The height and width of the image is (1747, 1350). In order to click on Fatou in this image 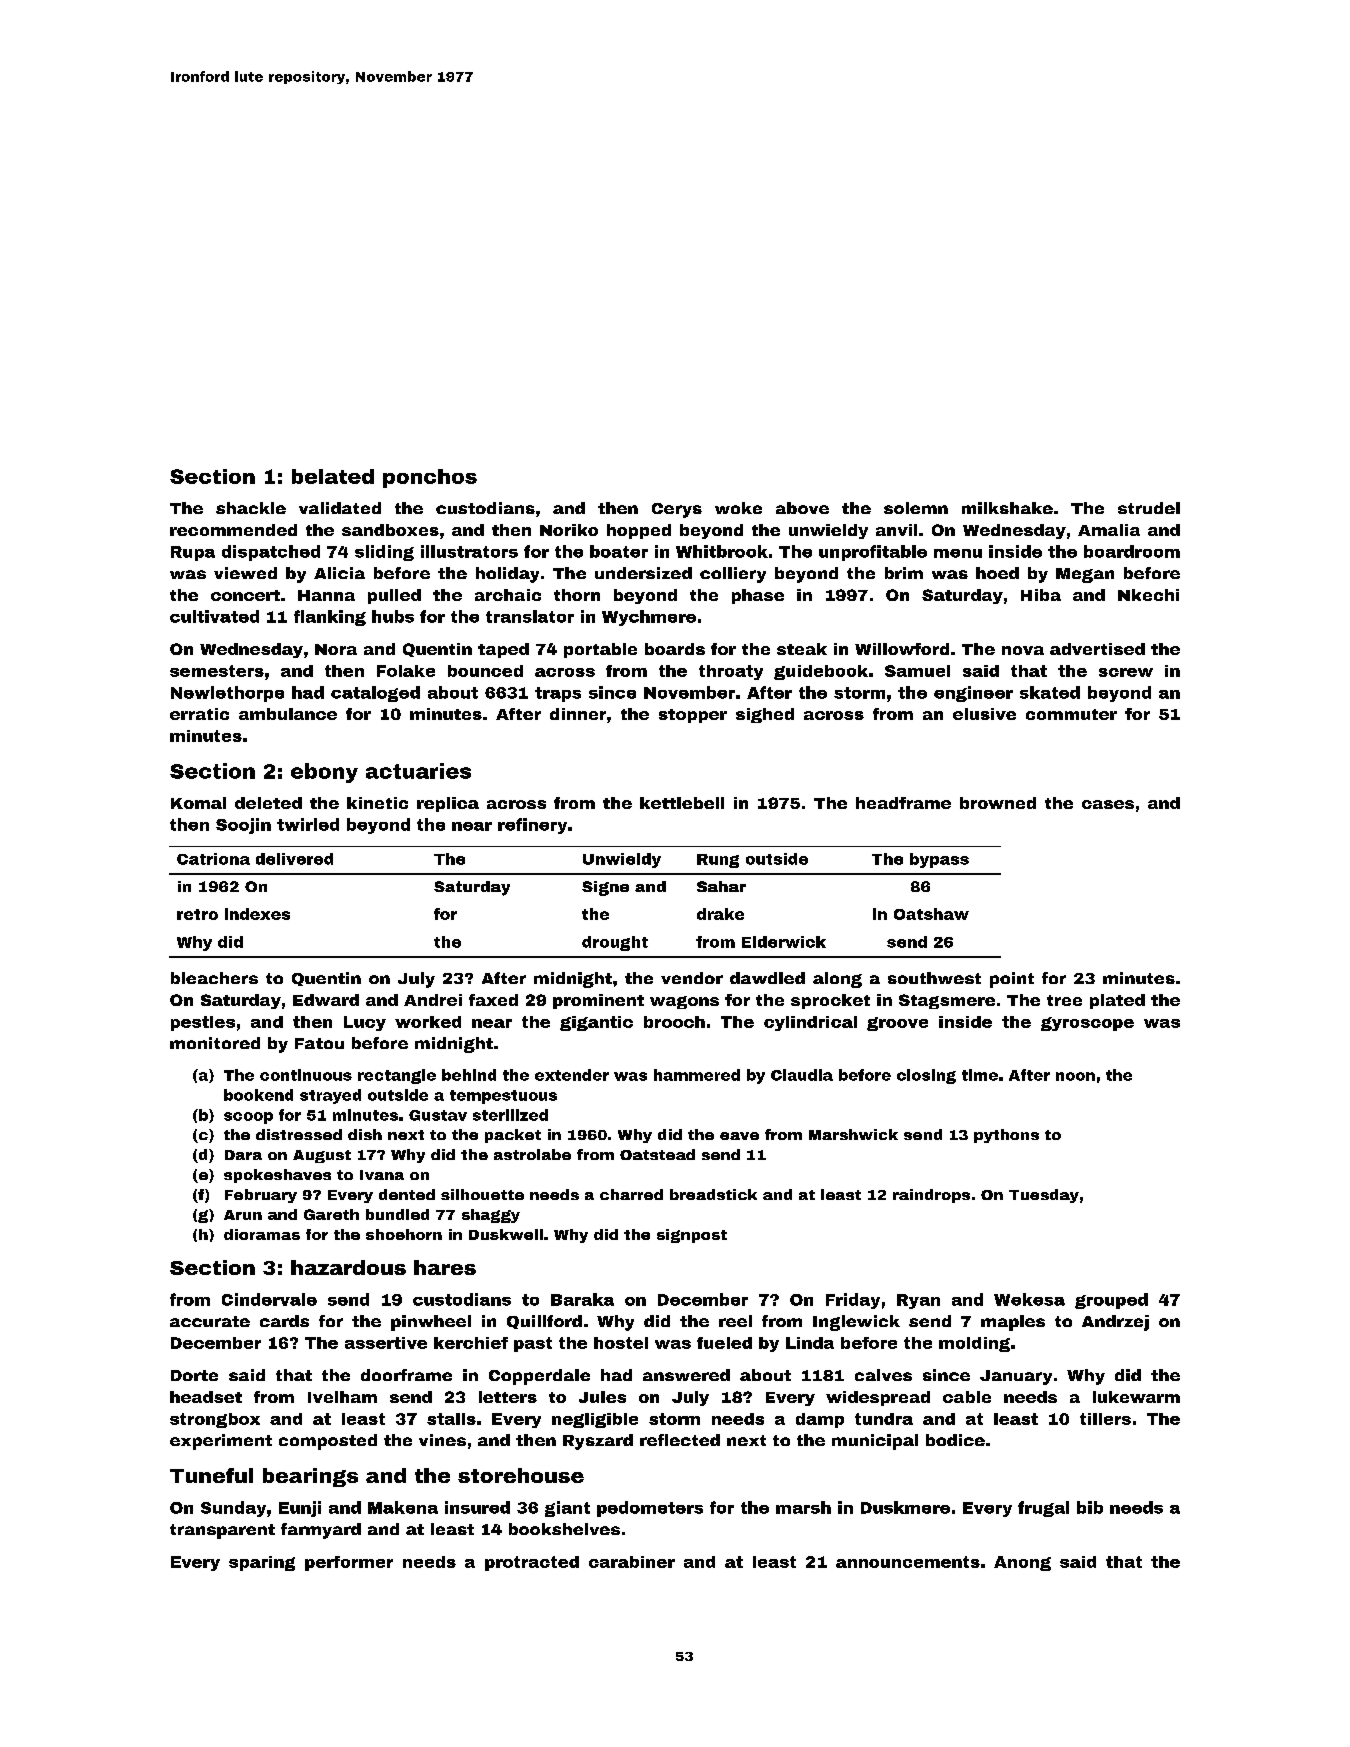, I will do `click(319, 1043)`.
